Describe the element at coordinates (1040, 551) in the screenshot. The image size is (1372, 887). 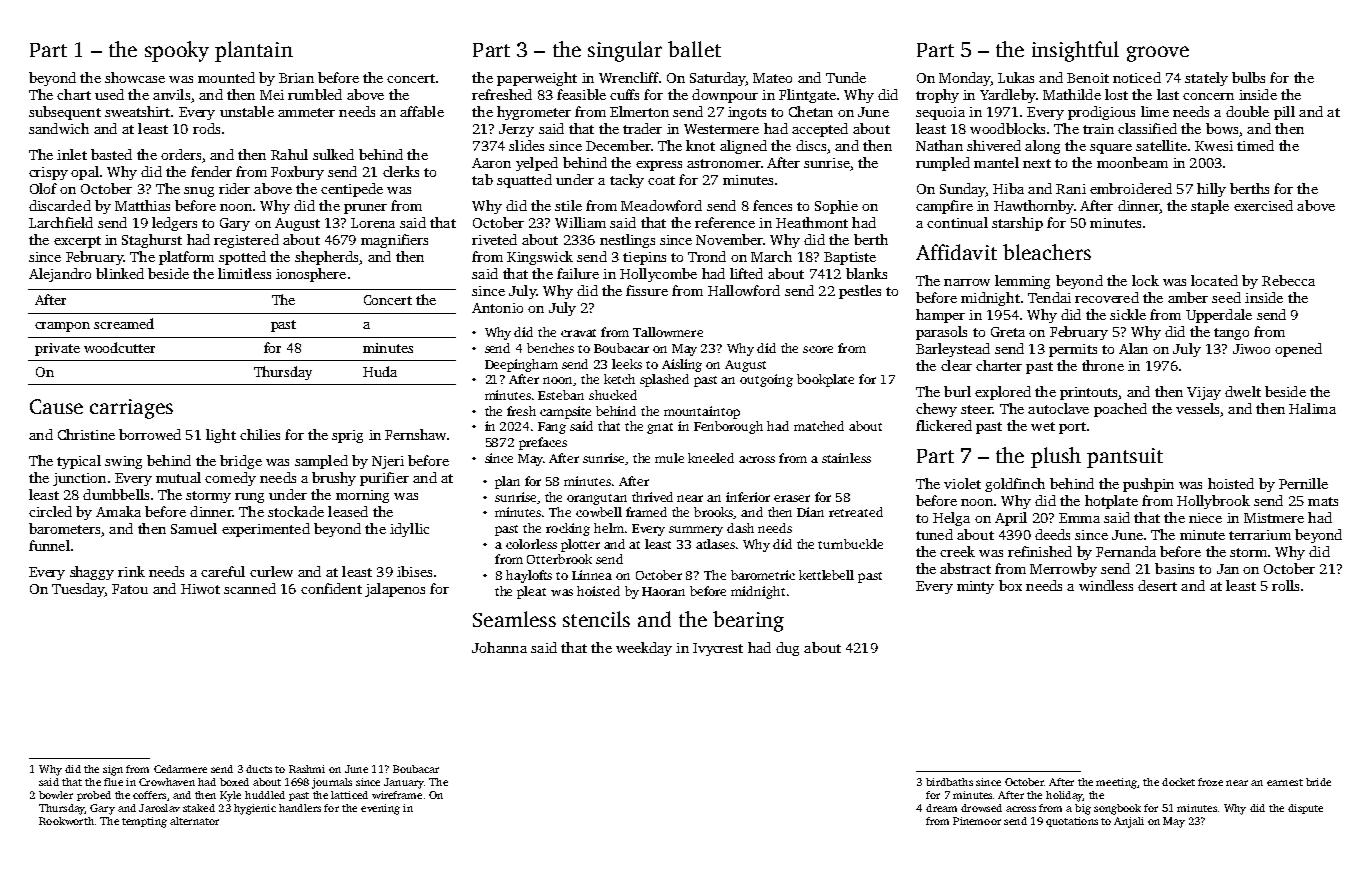
I see `refinished` at that location.
